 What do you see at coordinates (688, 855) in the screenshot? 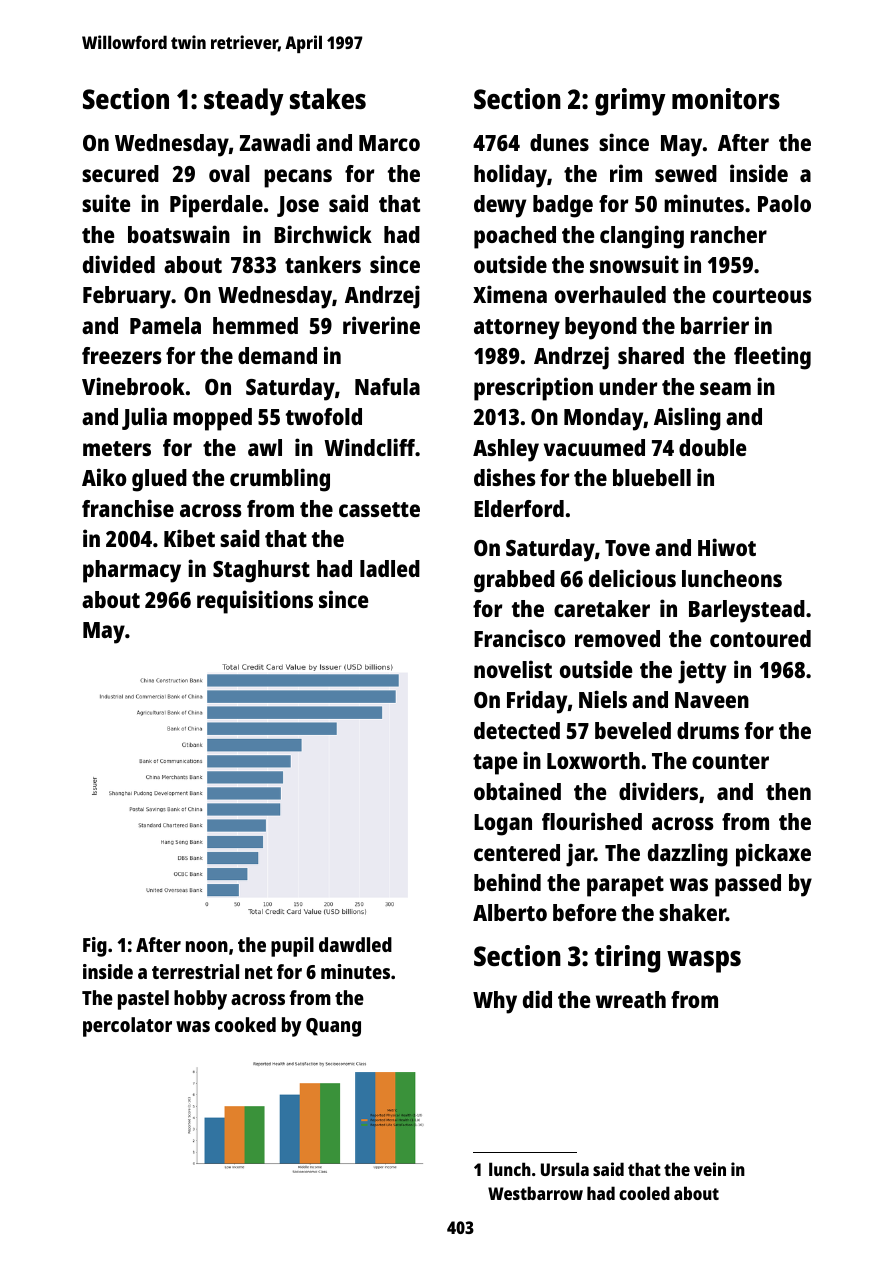
I see `dazzling` at bounding box center [688, 855].
